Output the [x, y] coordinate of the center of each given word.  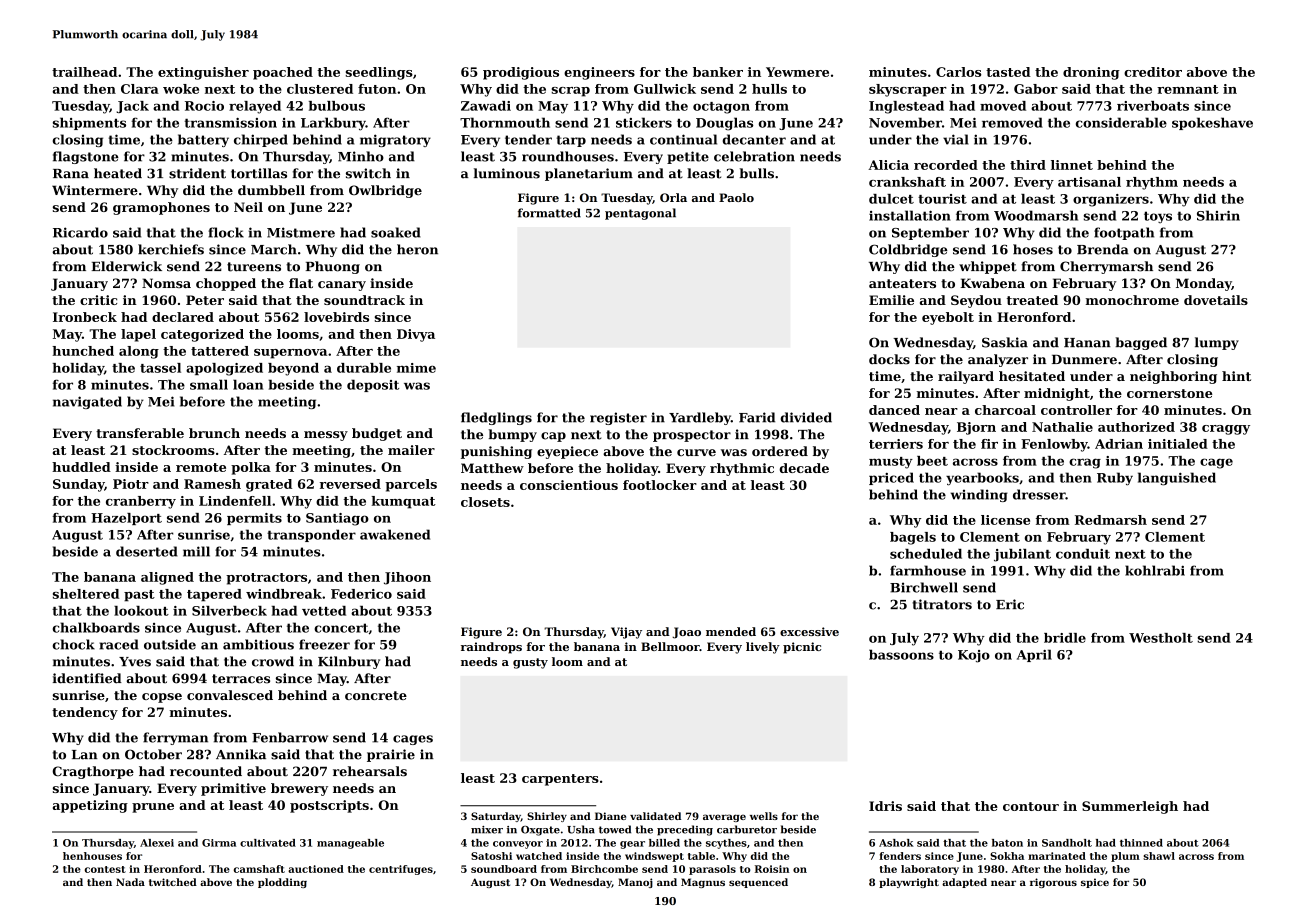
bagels [913, 538]
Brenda [1103, 249]
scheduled [926, 554]
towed [615, 829]
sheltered [86, 594]
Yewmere [797, 72]
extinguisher [203, 73]
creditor [1153, 72]
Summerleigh [1130, 807]
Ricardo [80, 232]
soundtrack [364, 300]
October [153, 754]
